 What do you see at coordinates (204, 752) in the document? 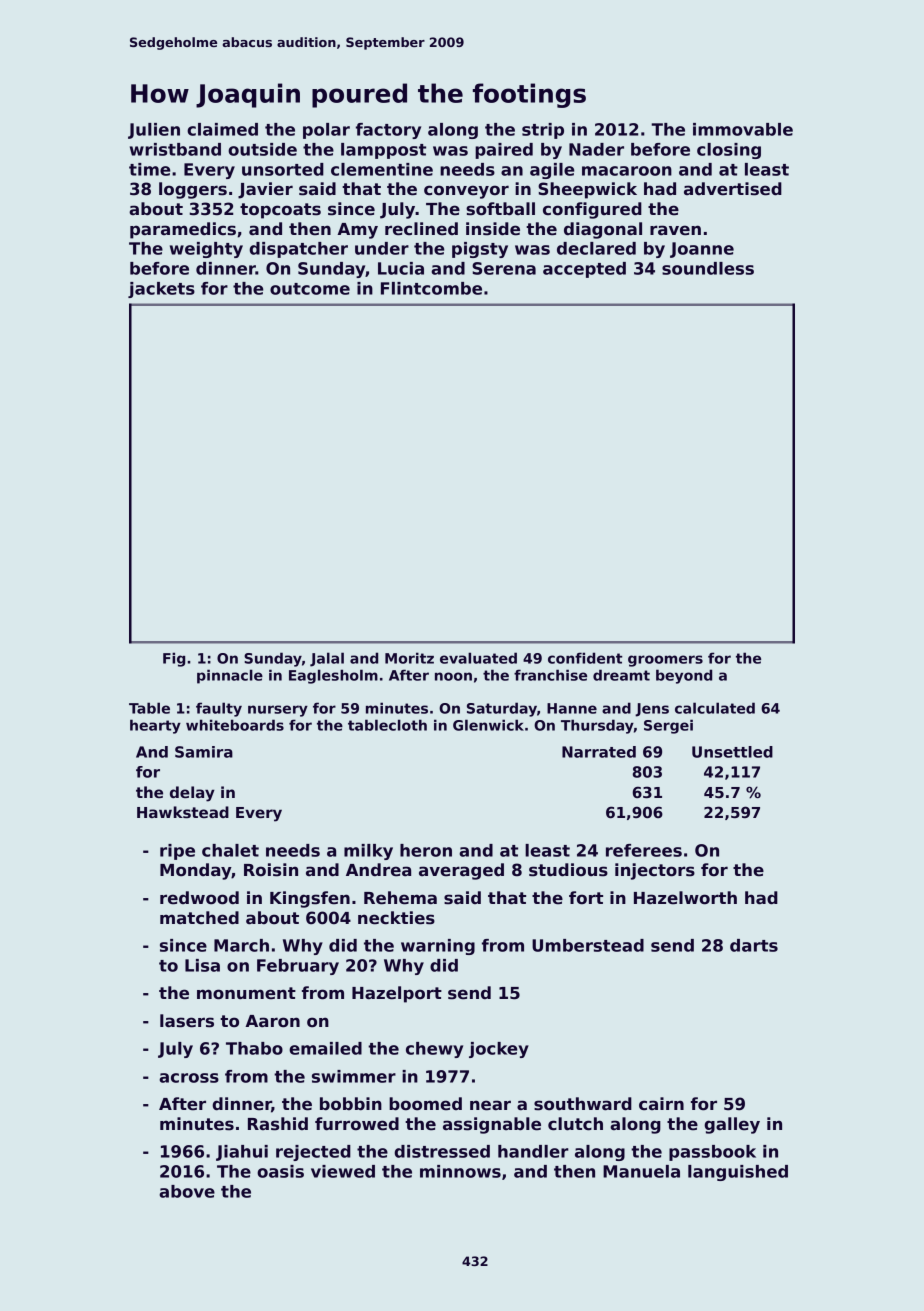
I see `Samira` at bounding box center [204, 752].
